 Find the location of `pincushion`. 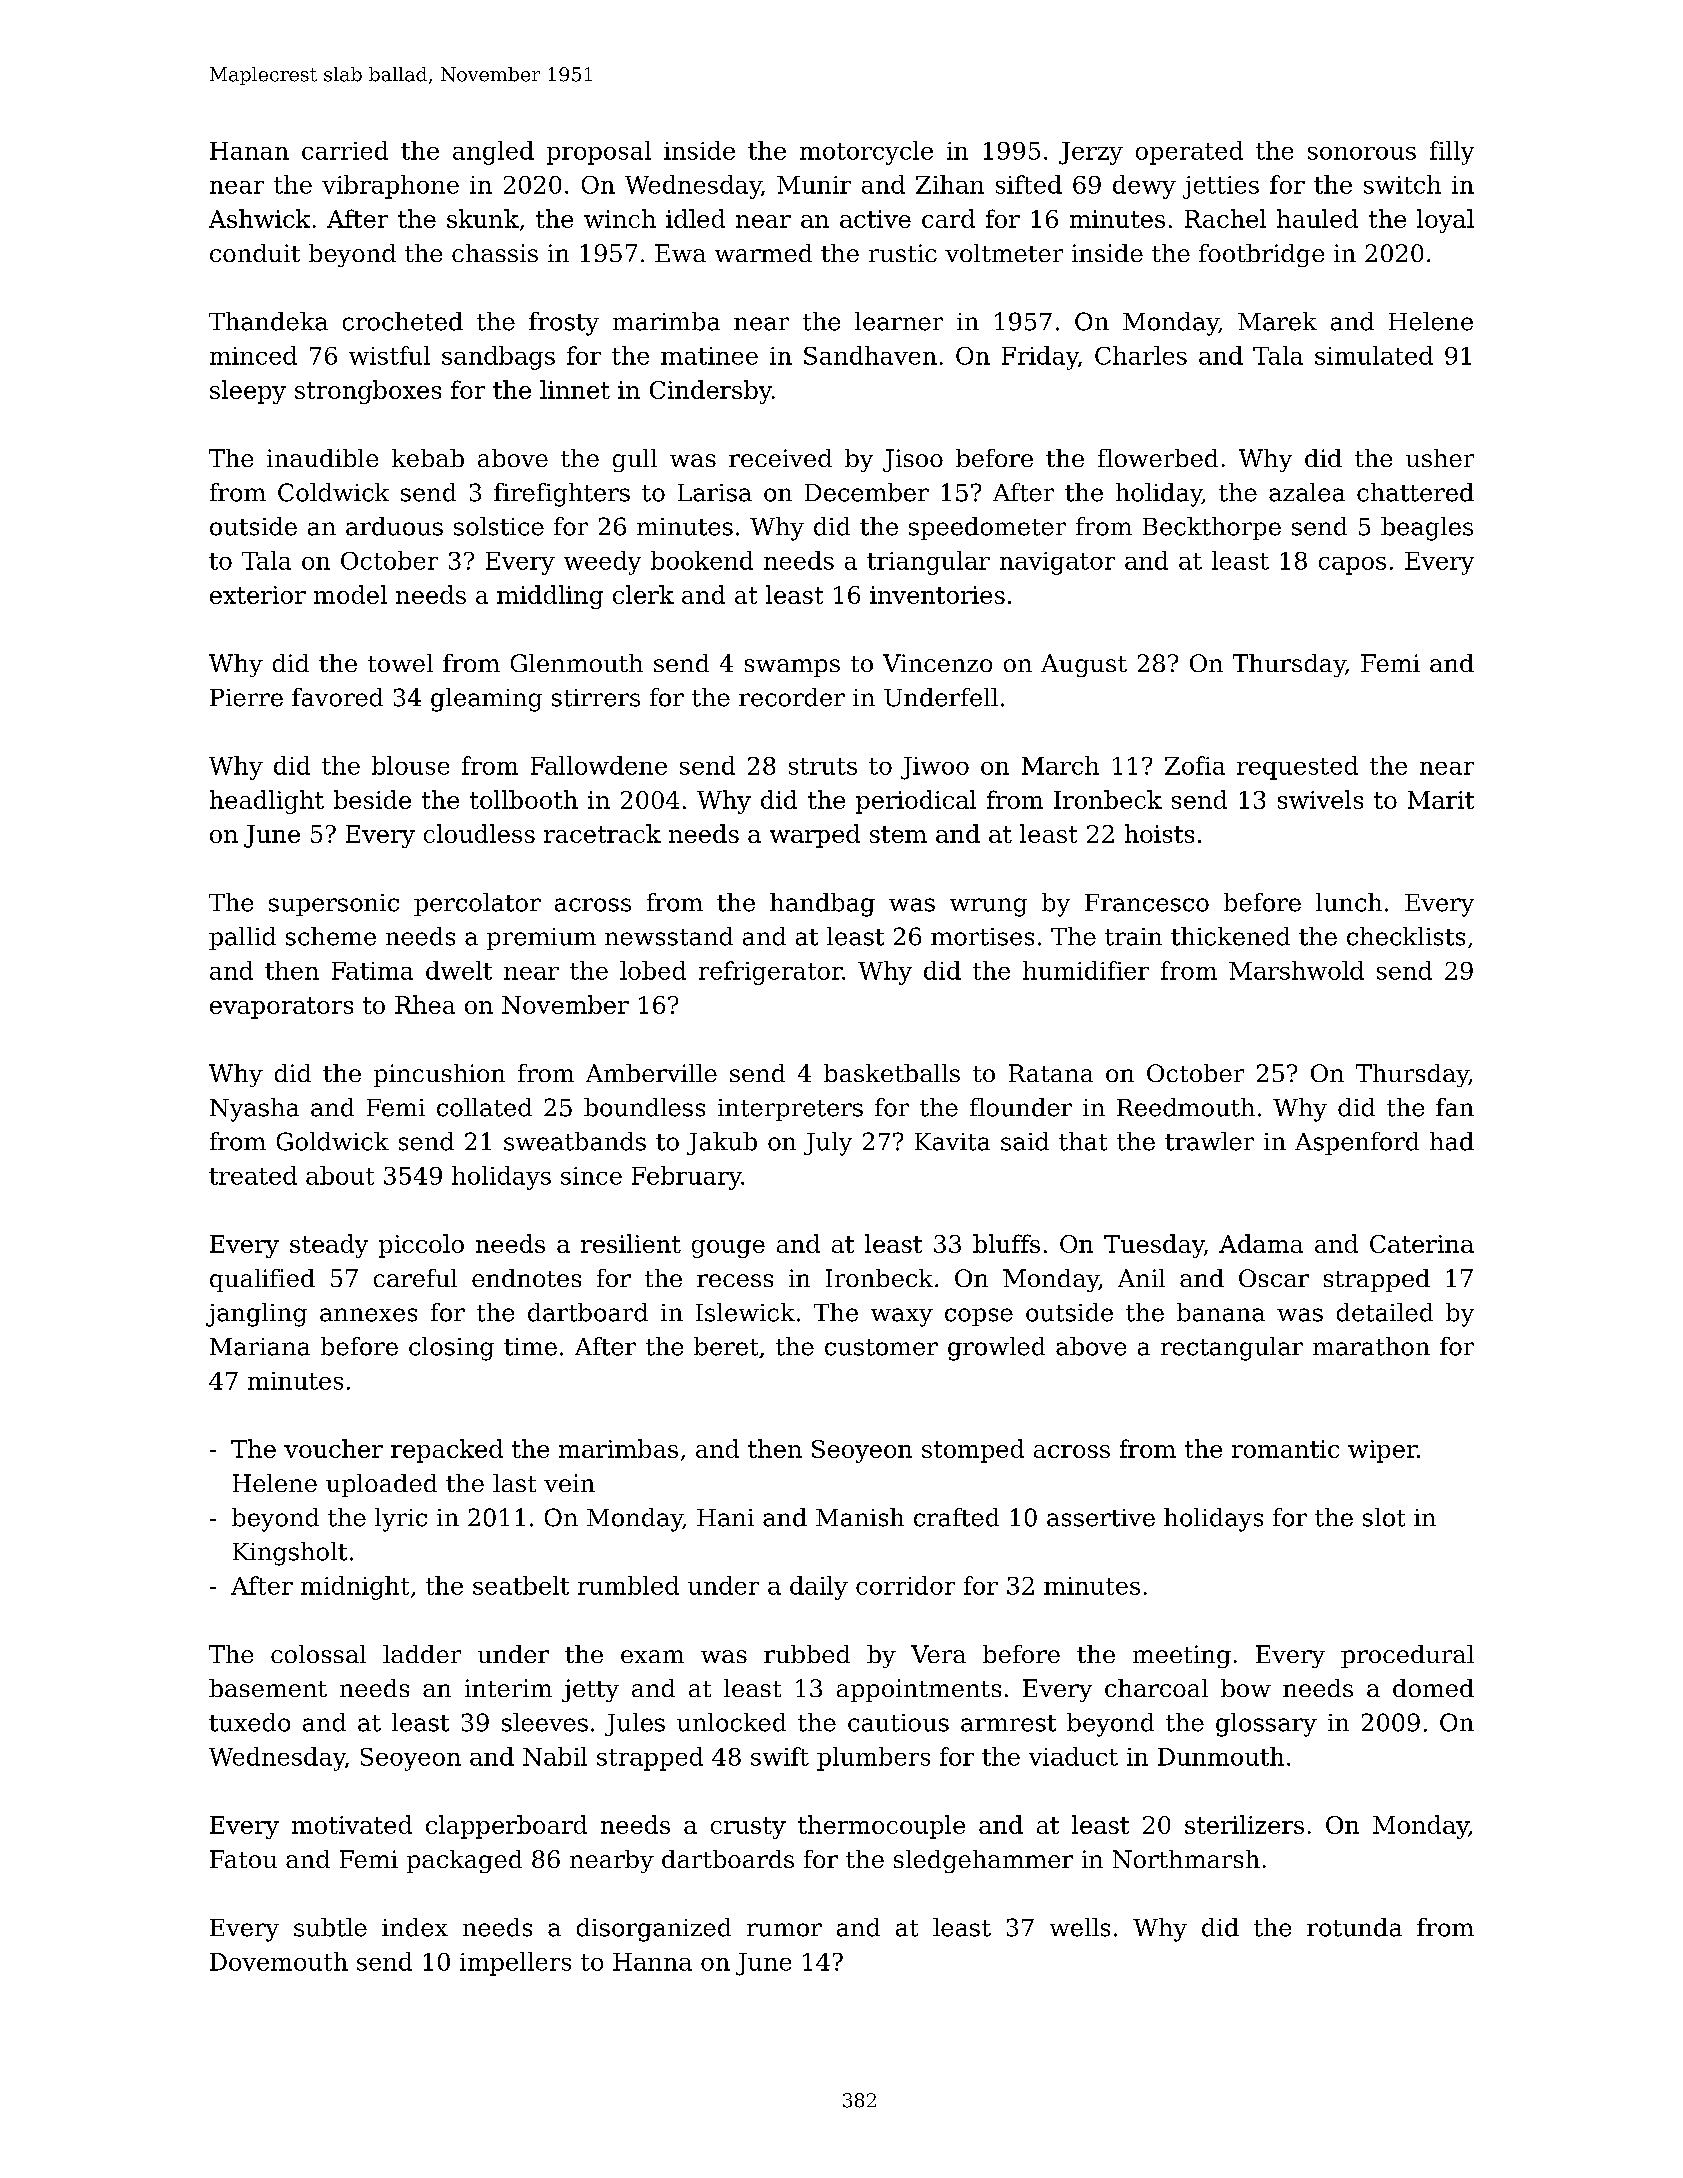

pincushion is located at coordinates (439, 1075).
